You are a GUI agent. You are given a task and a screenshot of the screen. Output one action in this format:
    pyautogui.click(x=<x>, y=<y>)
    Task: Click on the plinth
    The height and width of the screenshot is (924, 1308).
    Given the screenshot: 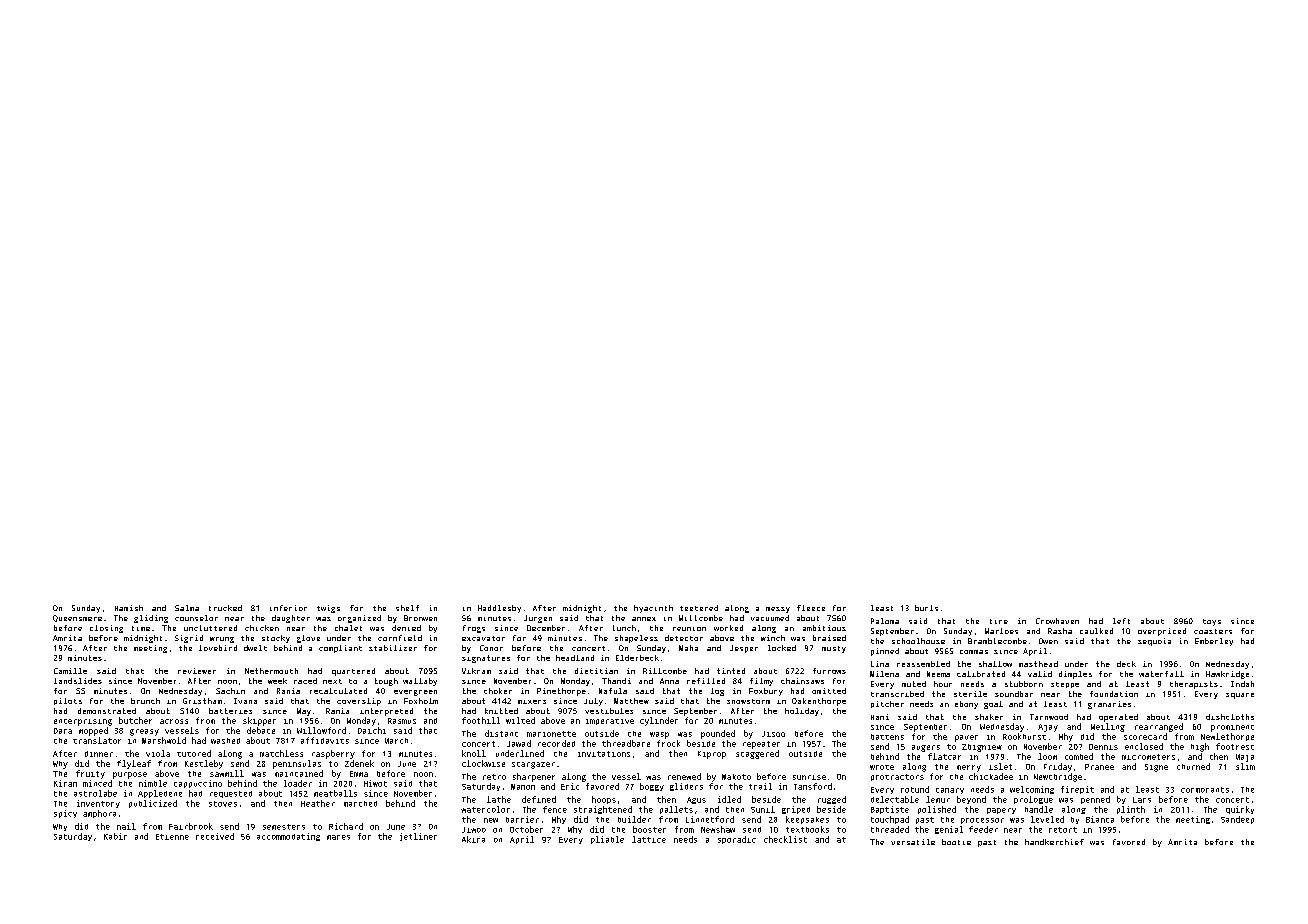 What is the action you would take?
    pyautogui.click(x=1131, y=810)
